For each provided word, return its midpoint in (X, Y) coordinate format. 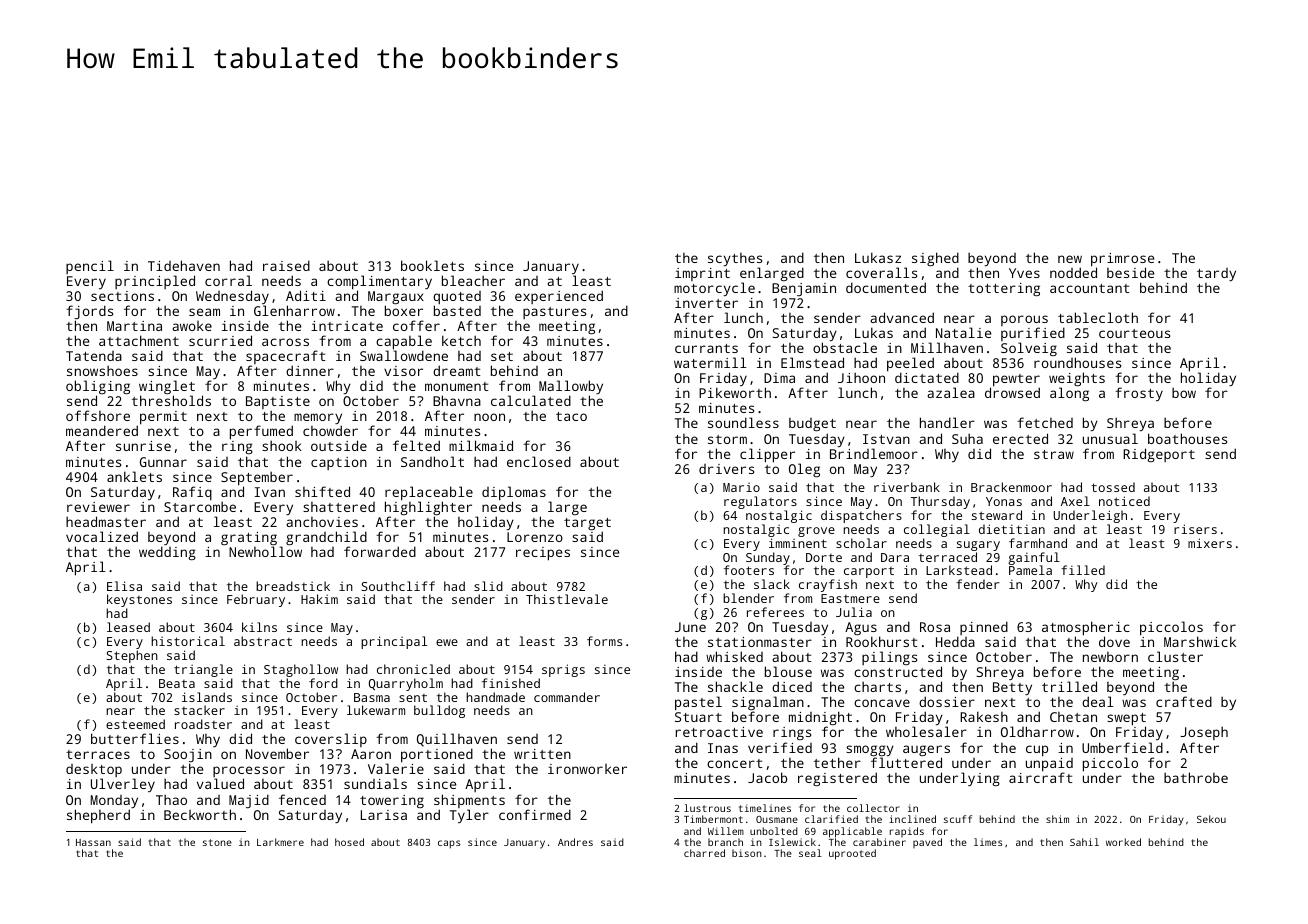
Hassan (93, 842)
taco (571, 416)
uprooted (852, 854)
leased (128, 627)
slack (772, 584)
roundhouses (1077, 363)
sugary (978, 546)
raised (286, 265)
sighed (935, 259)
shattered (339, 507)
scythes (735, 259)
